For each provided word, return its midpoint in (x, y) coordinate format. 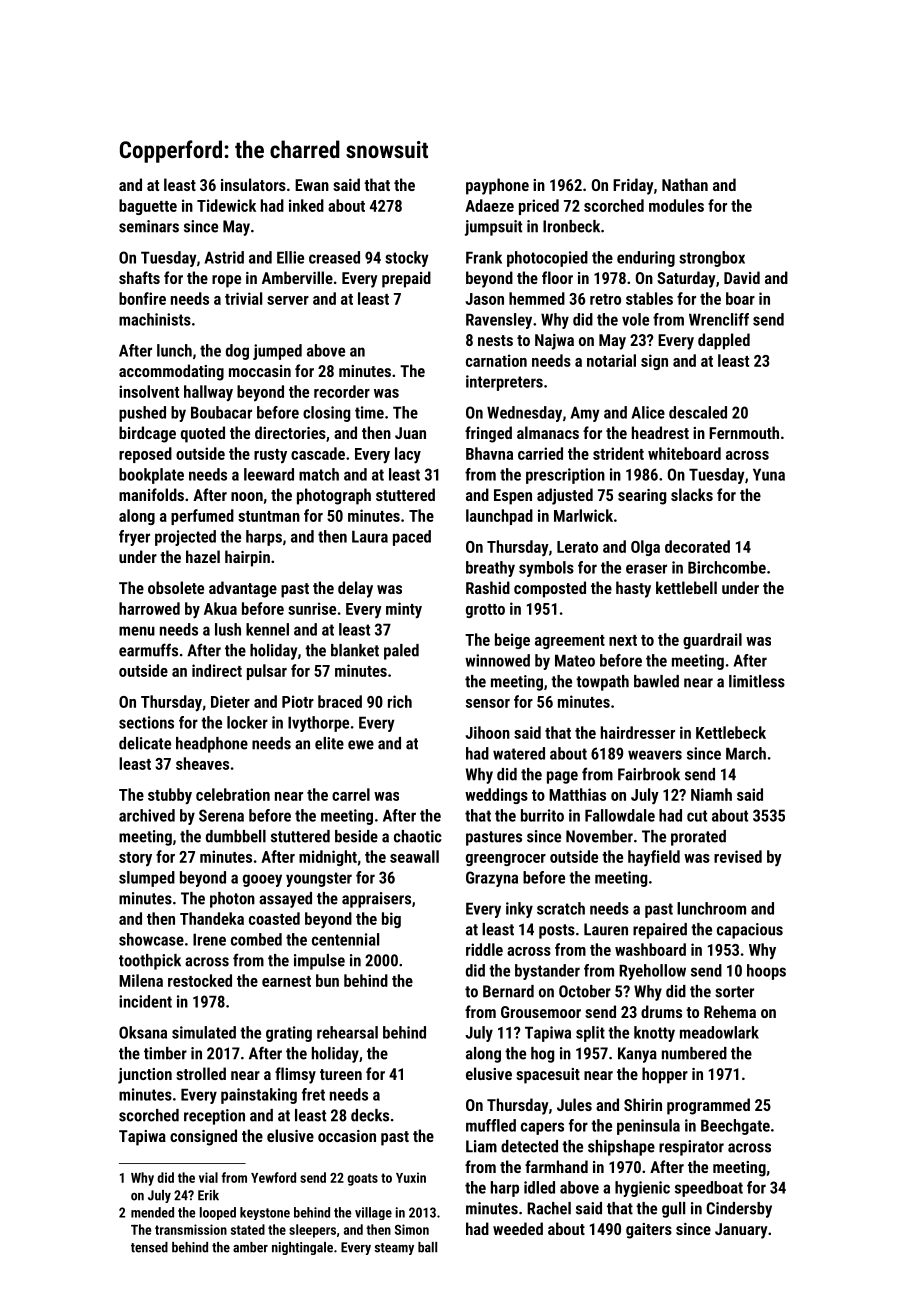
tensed (149, 1247)
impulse (319, 962)
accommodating (171, 372)
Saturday (686, 279)
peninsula (648, 1127)
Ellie (290, 257)
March (746, 753)
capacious (750, 931)
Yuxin (411, 1177)
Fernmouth (744, 432)
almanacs (548, 432)
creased (334, 257)
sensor (488, 703)
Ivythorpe (318, 724)
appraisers (376, 900)
